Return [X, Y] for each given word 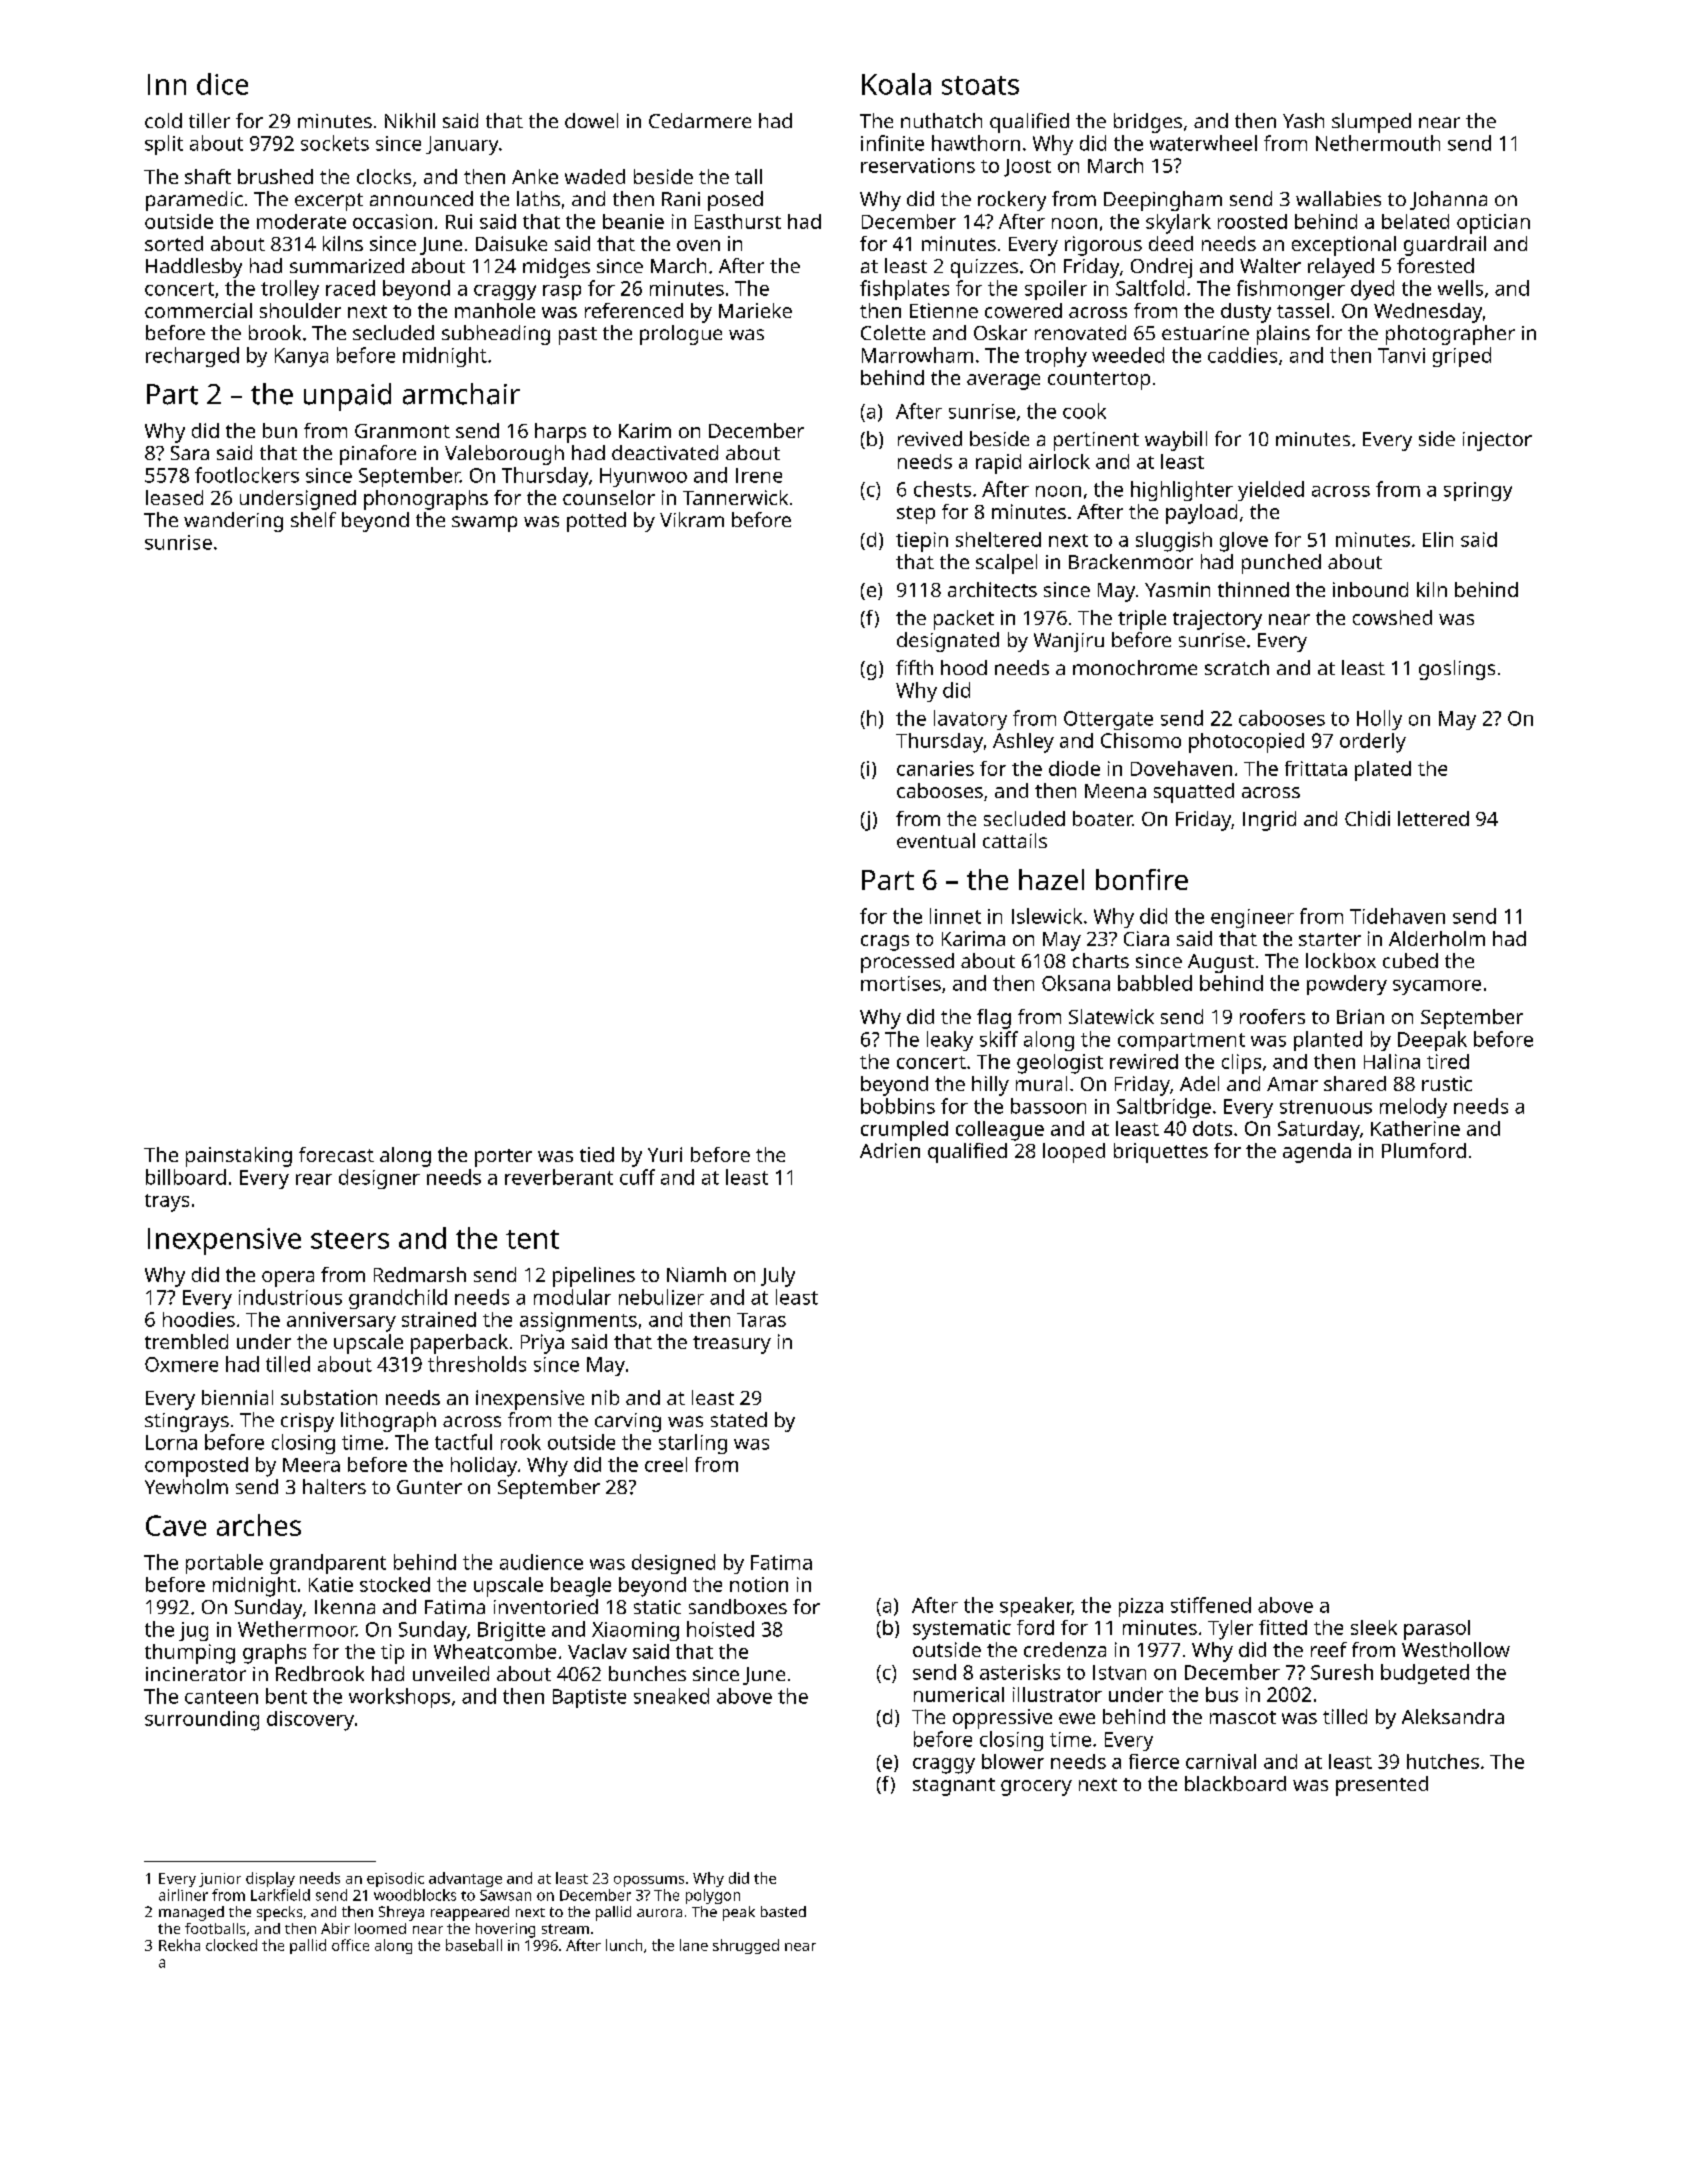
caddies [1242, 355]
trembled [186, 1341]
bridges [1148, 123]
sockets [335, 143]
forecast [336, 1154]
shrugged [746, 1946]
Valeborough [504, 455]
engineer [1252, 918]
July [778, 1277]
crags [885, 943]
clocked [231, 1945]
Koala [896, 84]
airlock [1059, 461]
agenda [1317, 1153]
